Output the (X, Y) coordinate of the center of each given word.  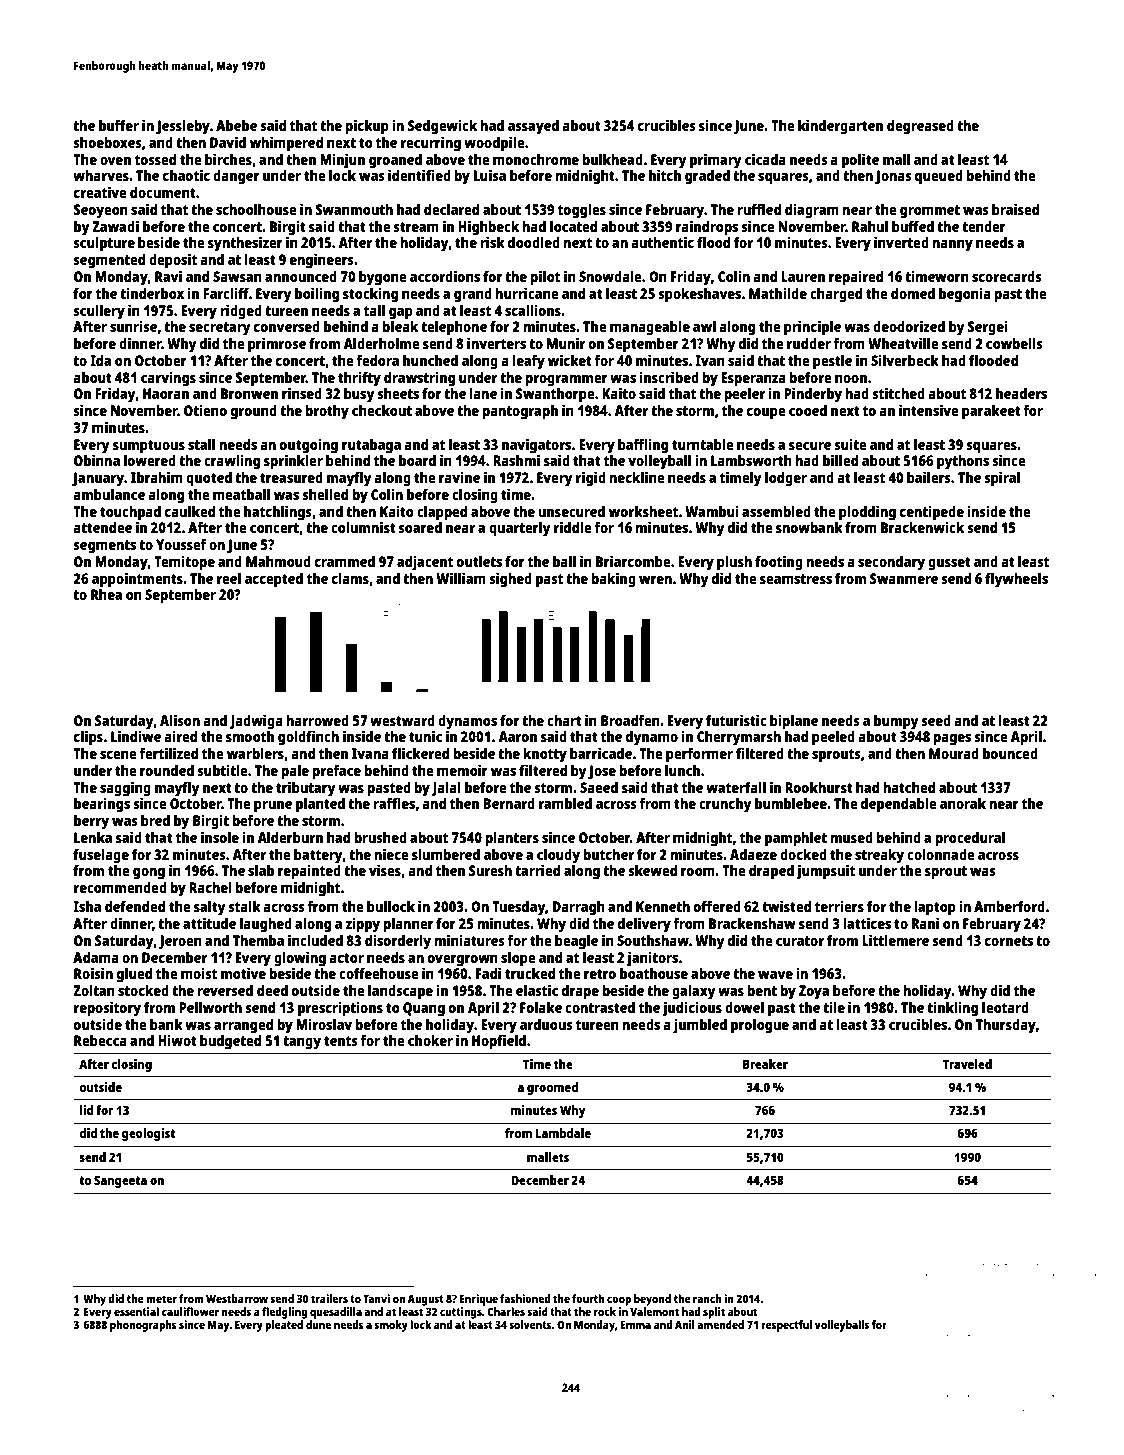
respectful (786, 1326)
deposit (173, 261)
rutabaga (371, 446)
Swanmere (904, 578)
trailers (329, 1298)
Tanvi (376, 1298)
